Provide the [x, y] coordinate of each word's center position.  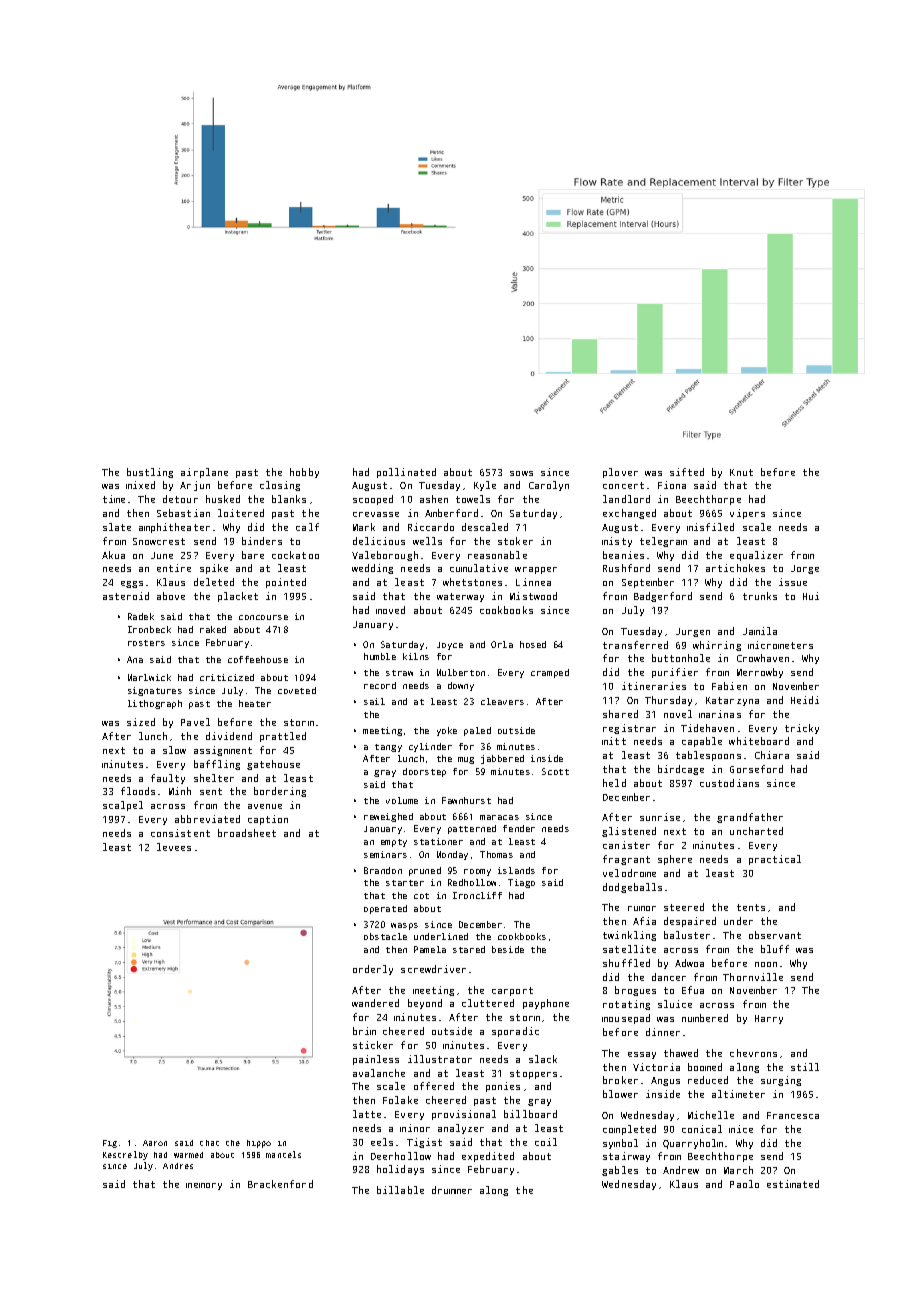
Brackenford [280, 1184]
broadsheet [247, 833]
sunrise [660, 817]
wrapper [536, 570]
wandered [375, 1003]
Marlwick [149, 677]
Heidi [805, 700]
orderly [373, 970]
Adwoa [689, 963]
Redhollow [472, 882]
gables [620, 1171]
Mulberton [461, 672]
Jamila [760, 631]
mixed [140, 485]
